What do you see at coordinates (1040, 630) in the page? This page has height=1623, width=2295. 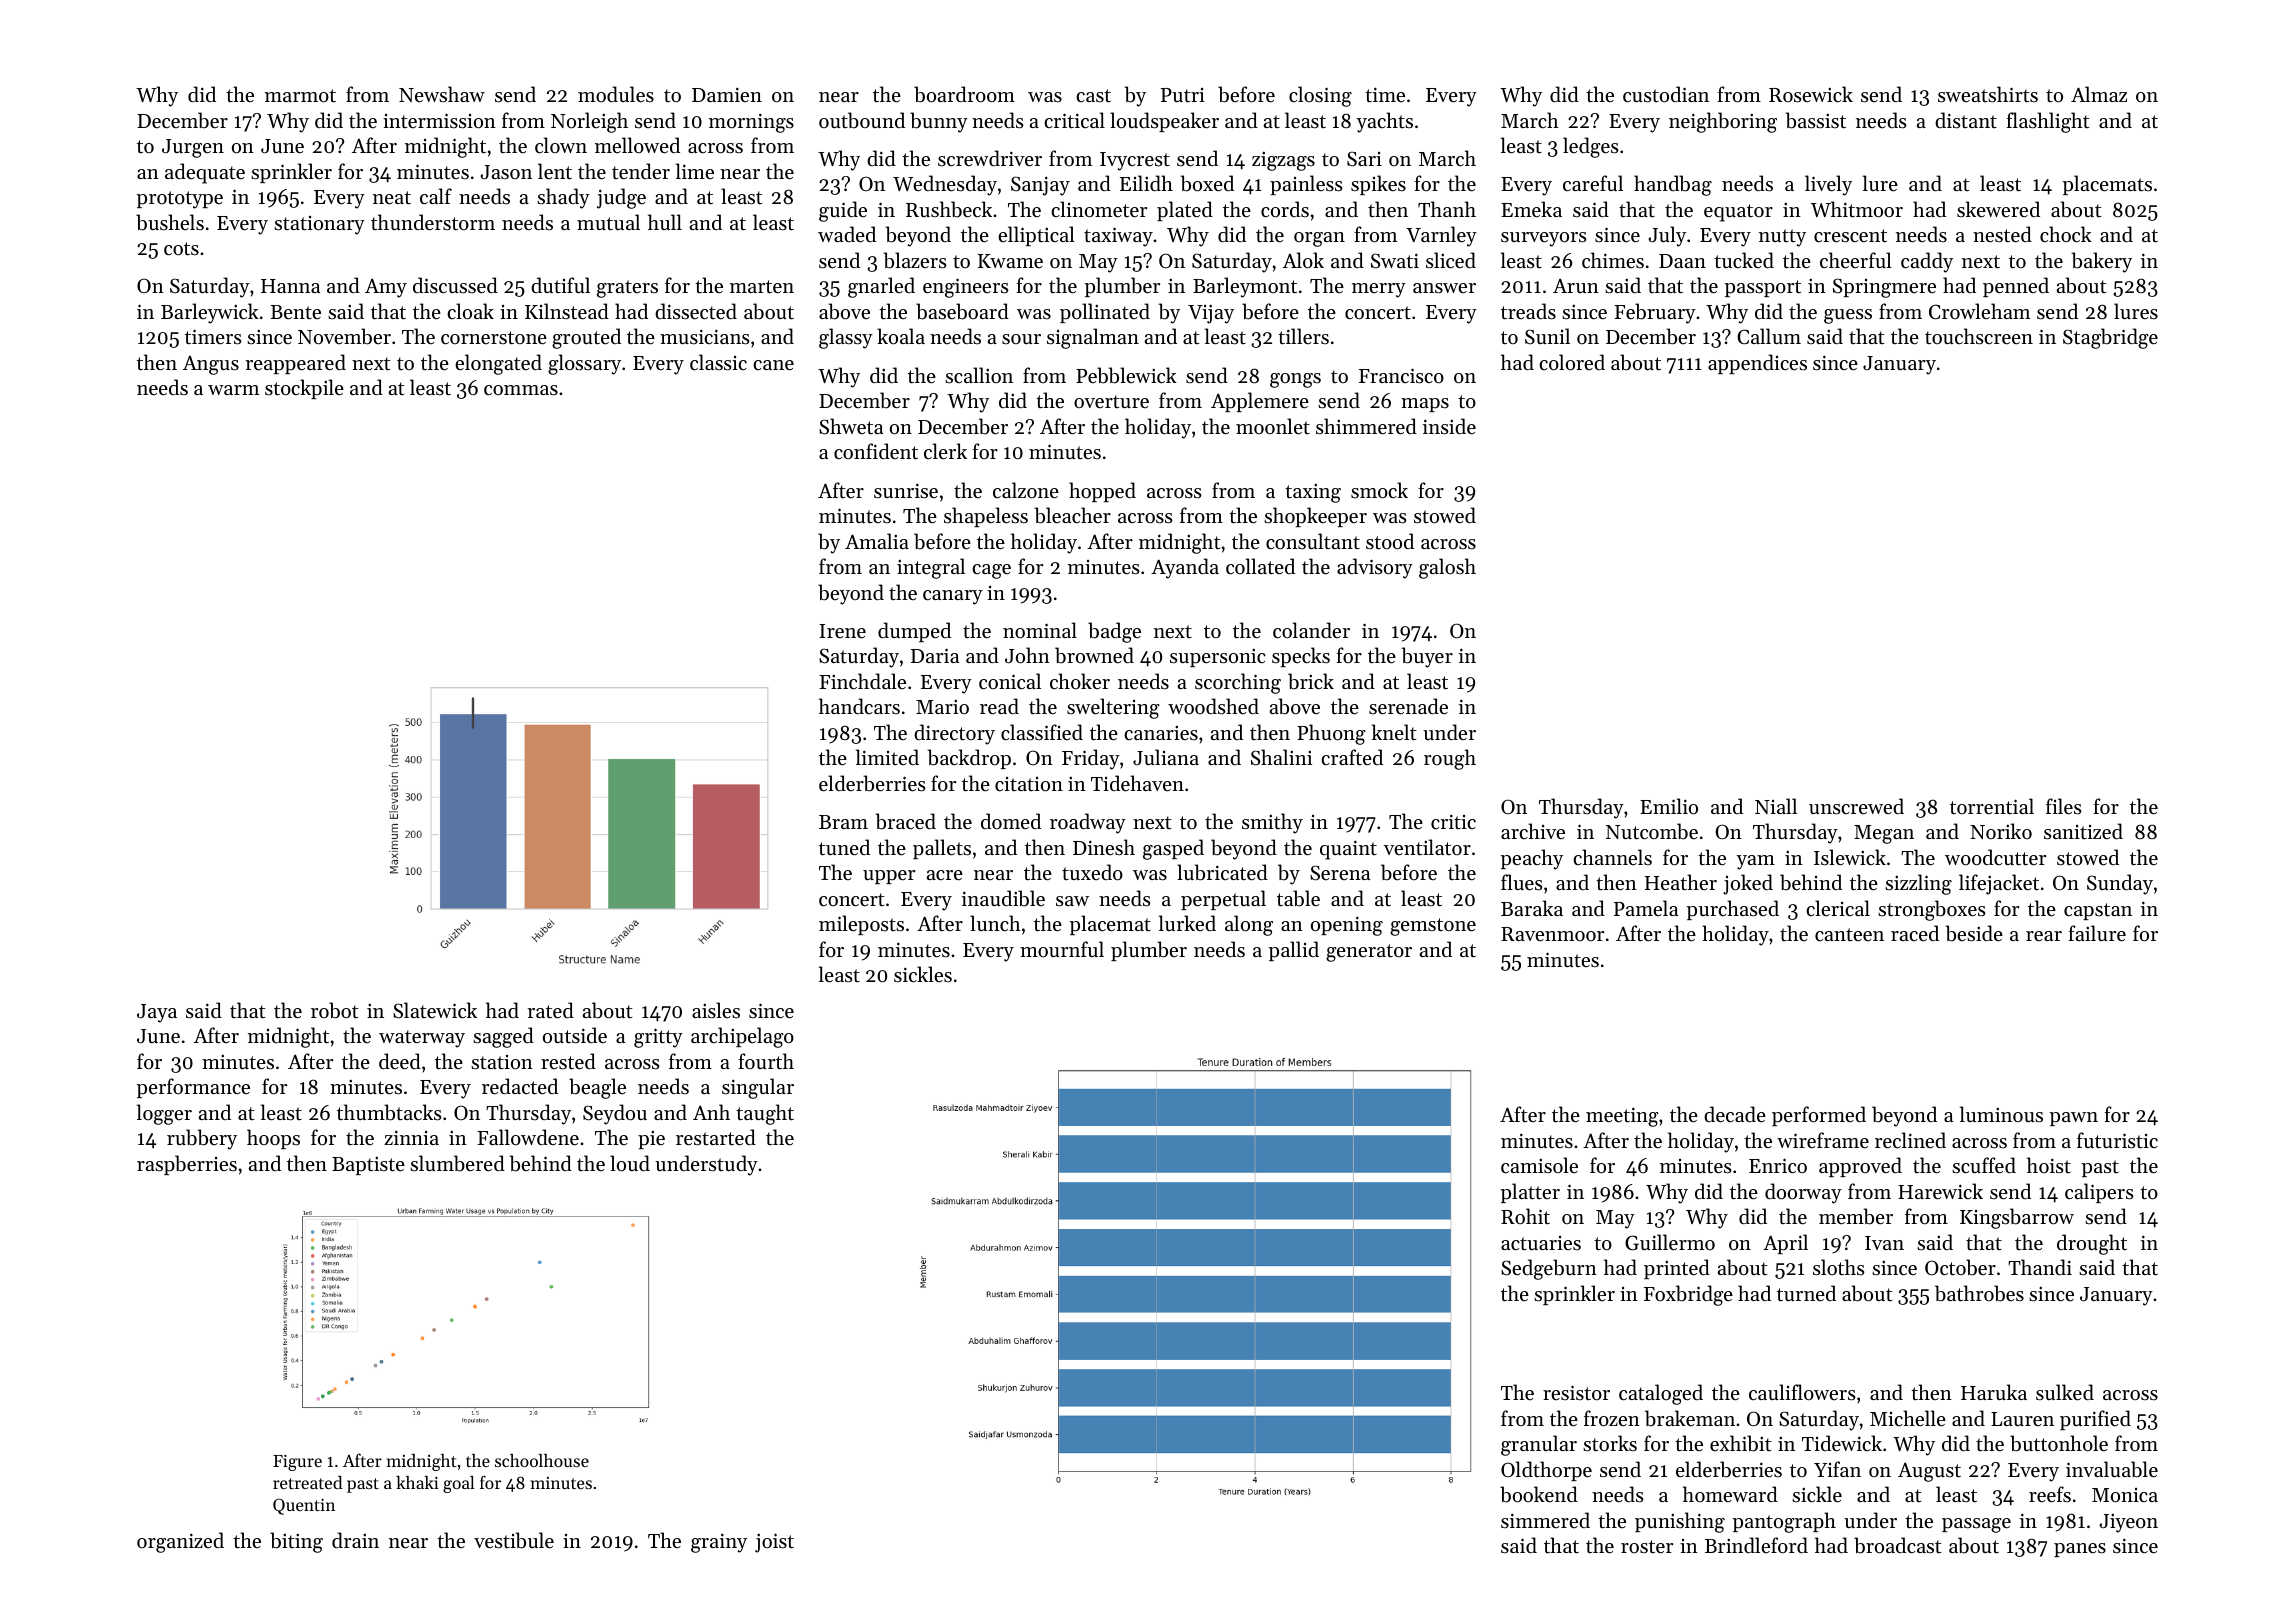 I see `nominal` at bounding box center [1040, 630].
